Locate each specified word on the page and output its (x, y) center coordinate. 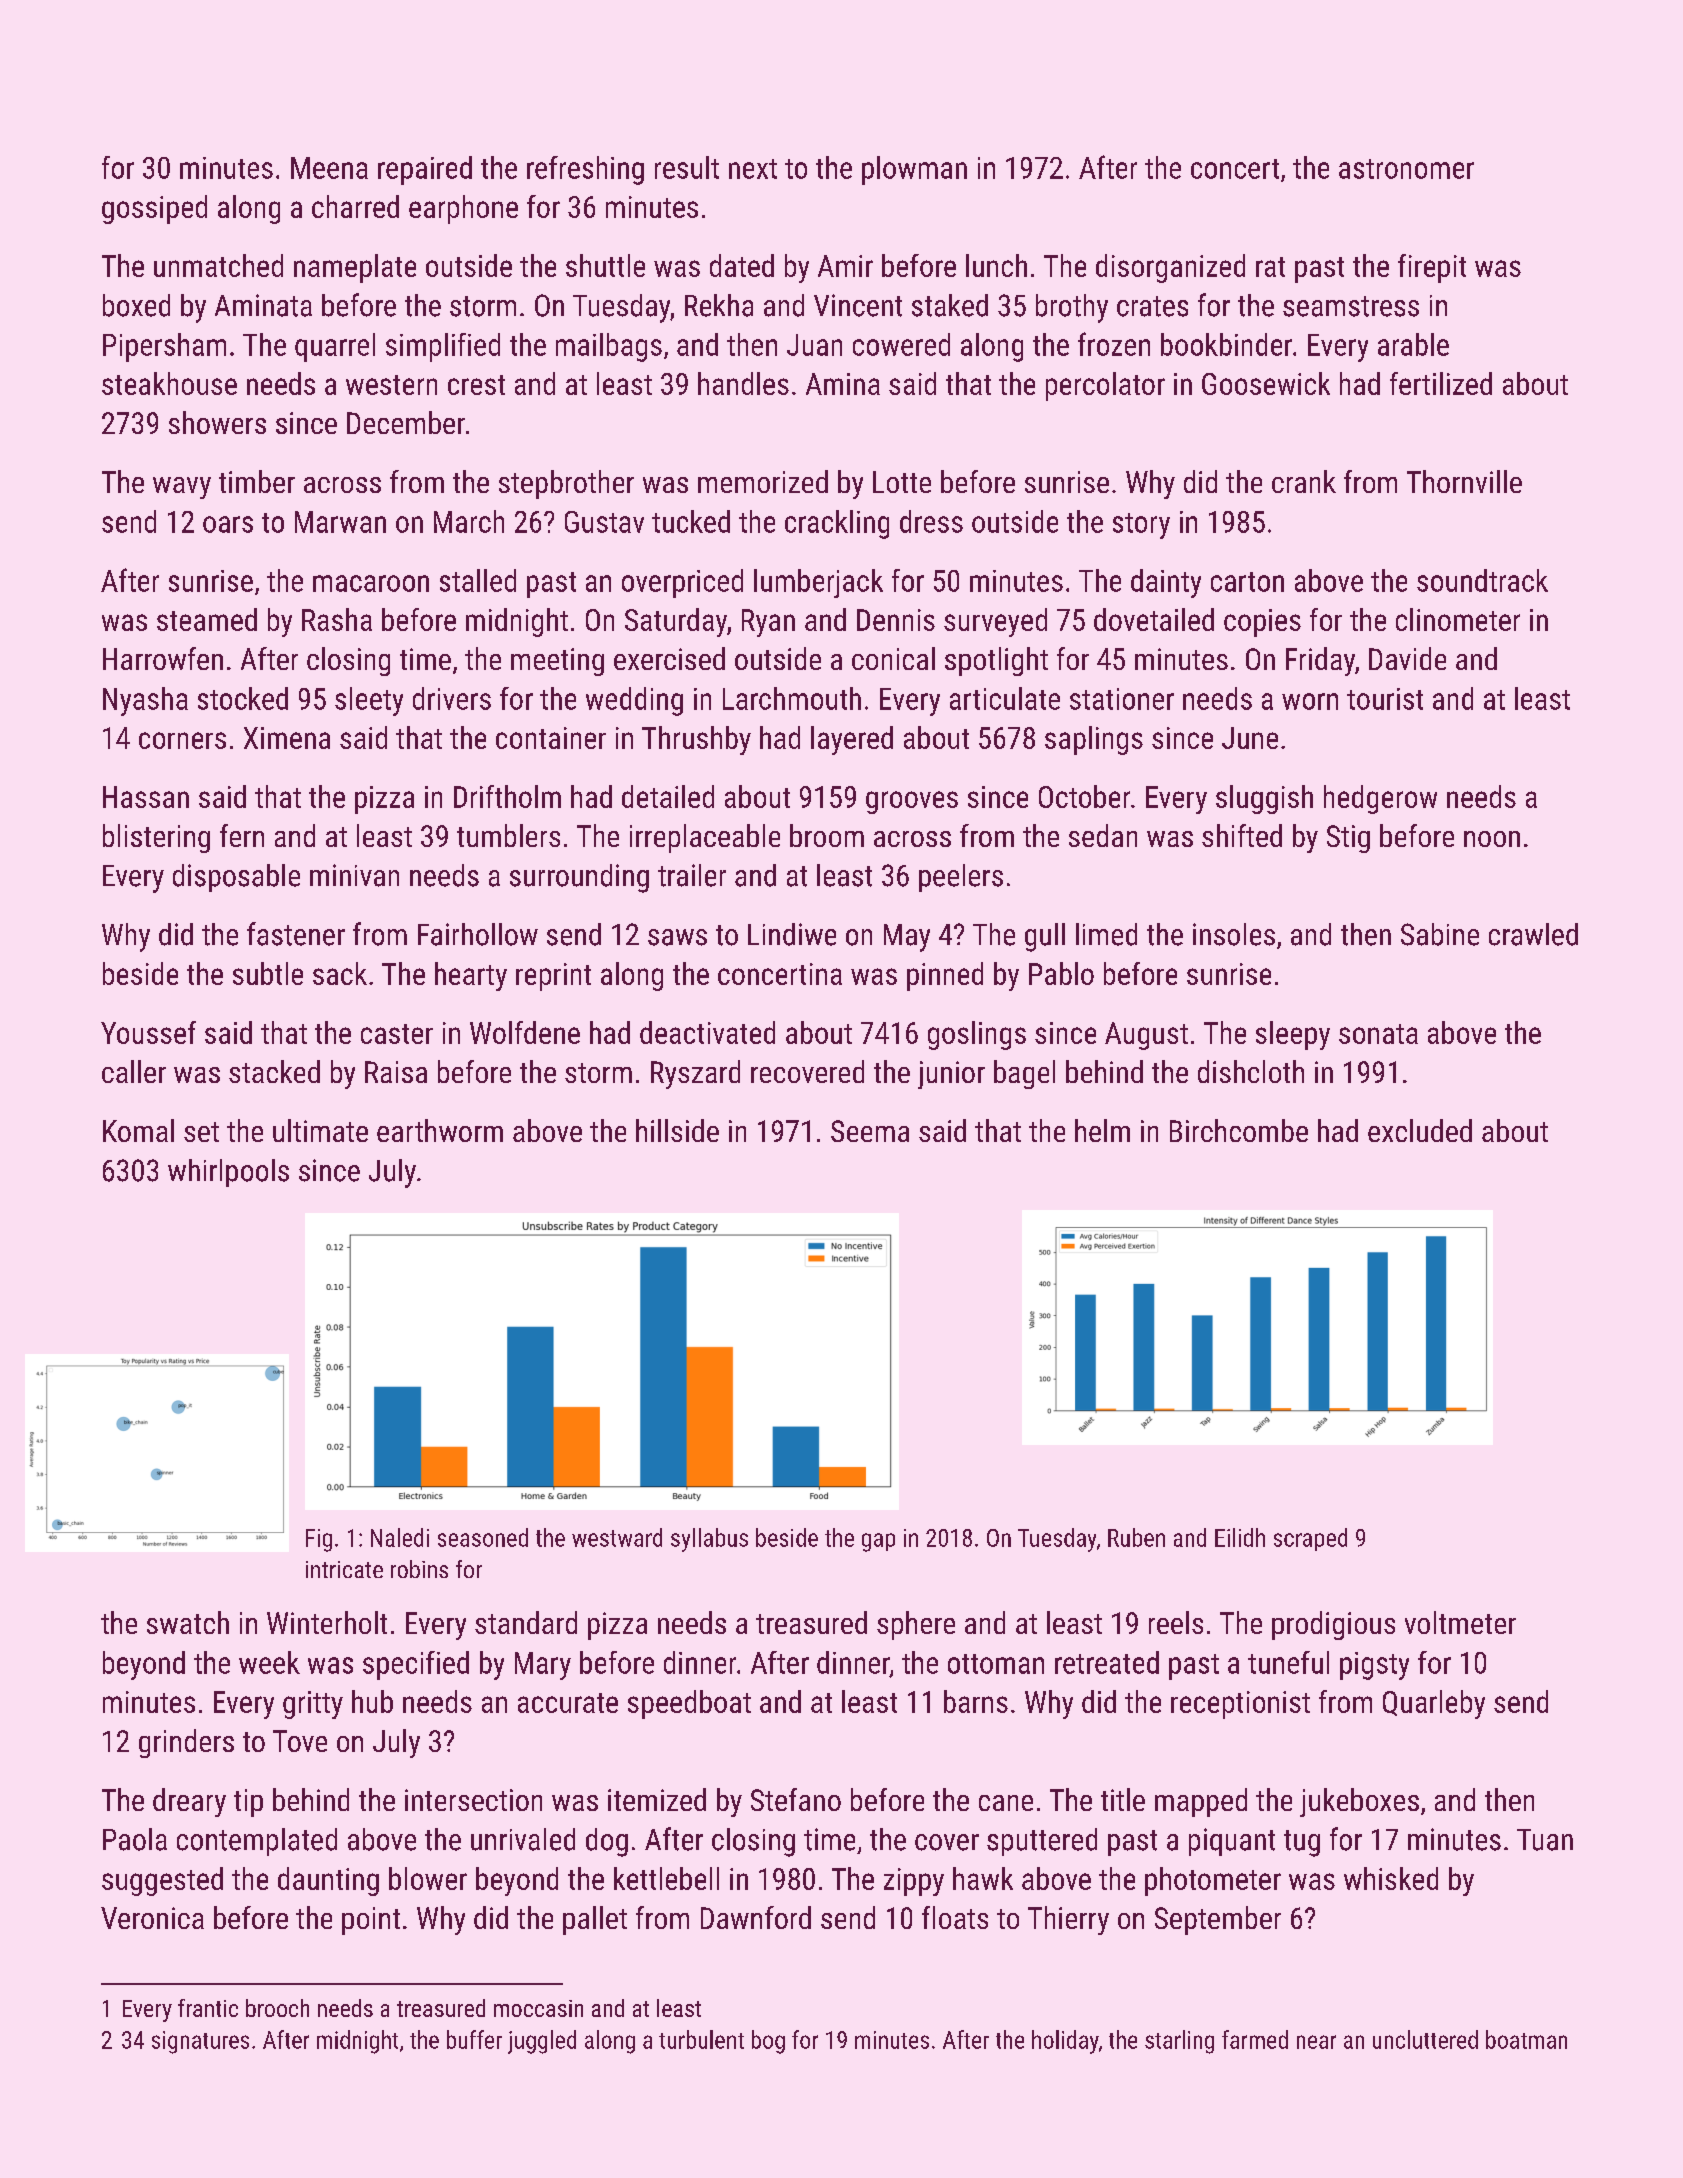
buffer (474, 2039)
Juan (814, 345)
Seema (870, 1131)
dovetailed (1154, 619)
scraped (1310, 1539)
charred (355, 206)
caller (134, 1071)
